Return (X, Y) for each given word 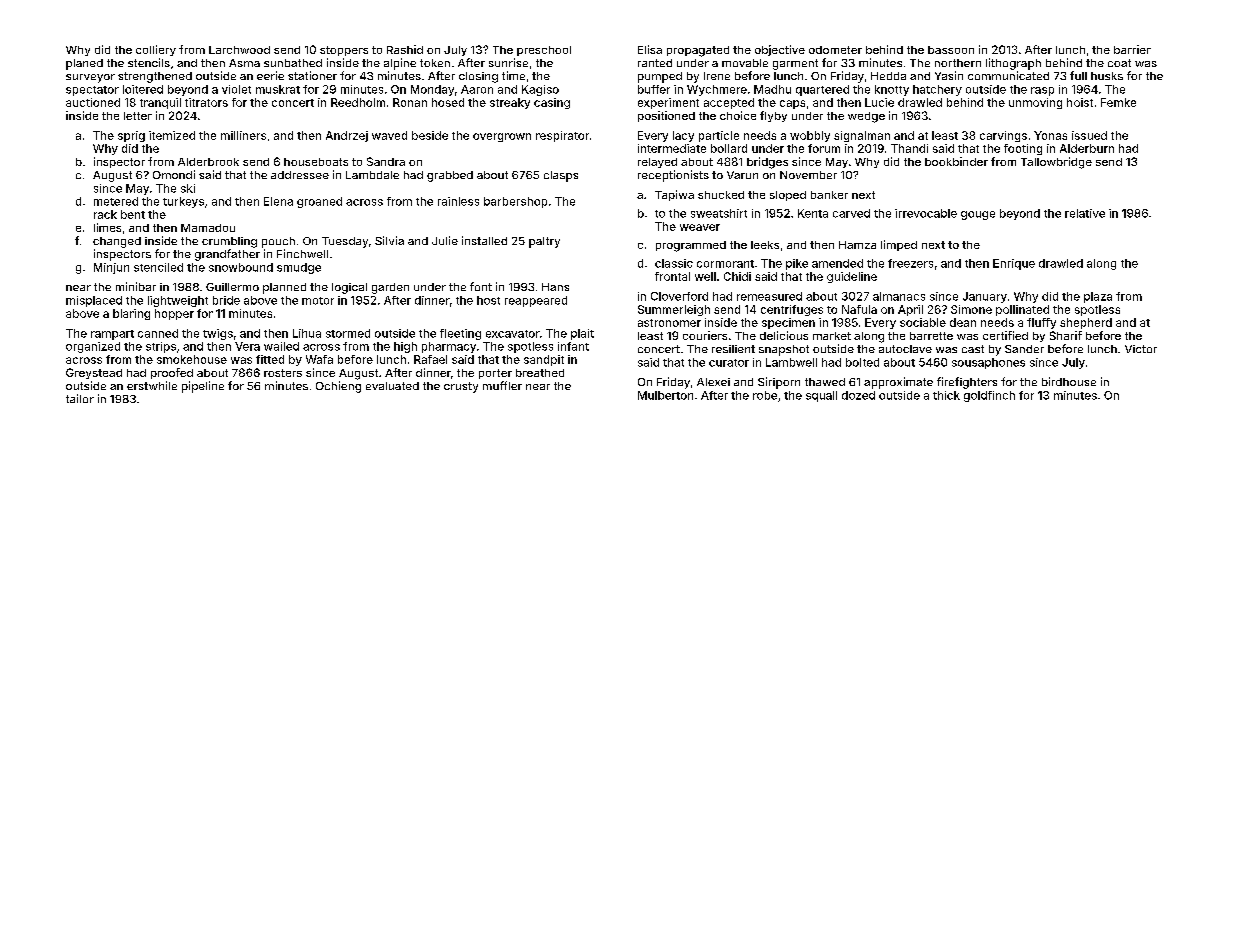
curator (729, 363)
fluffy (1041, 323)
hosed (448, 102)
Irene (717, 76)
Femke (1118, 102)
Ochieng (338, 387)
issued (1089, 135)
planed (84, 64)
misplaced (94, 301)
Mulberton (665, 395)
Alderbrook (208, 162)
